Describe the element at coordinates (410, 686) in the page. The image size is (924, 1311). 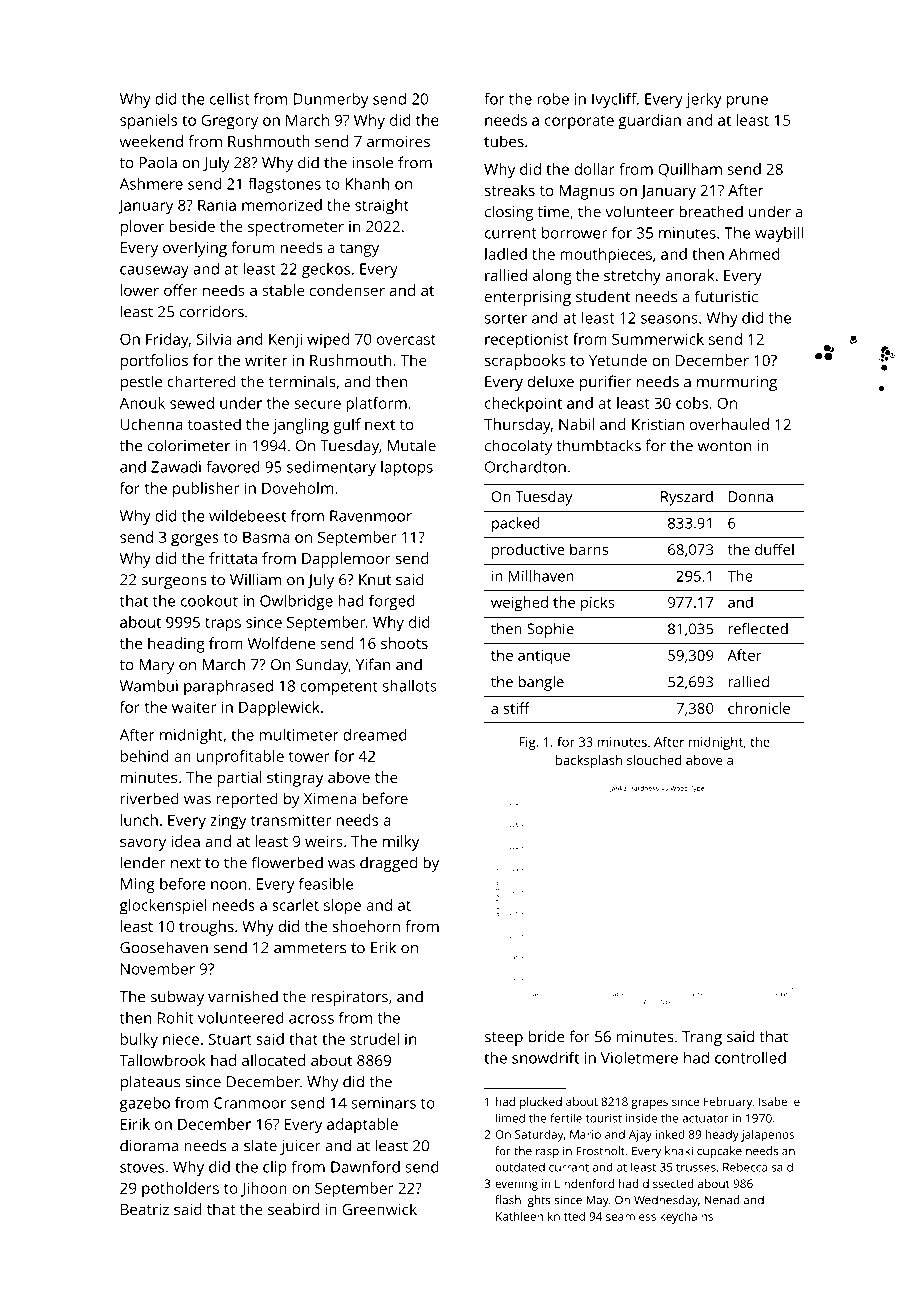
I see `shallots` at that location.
